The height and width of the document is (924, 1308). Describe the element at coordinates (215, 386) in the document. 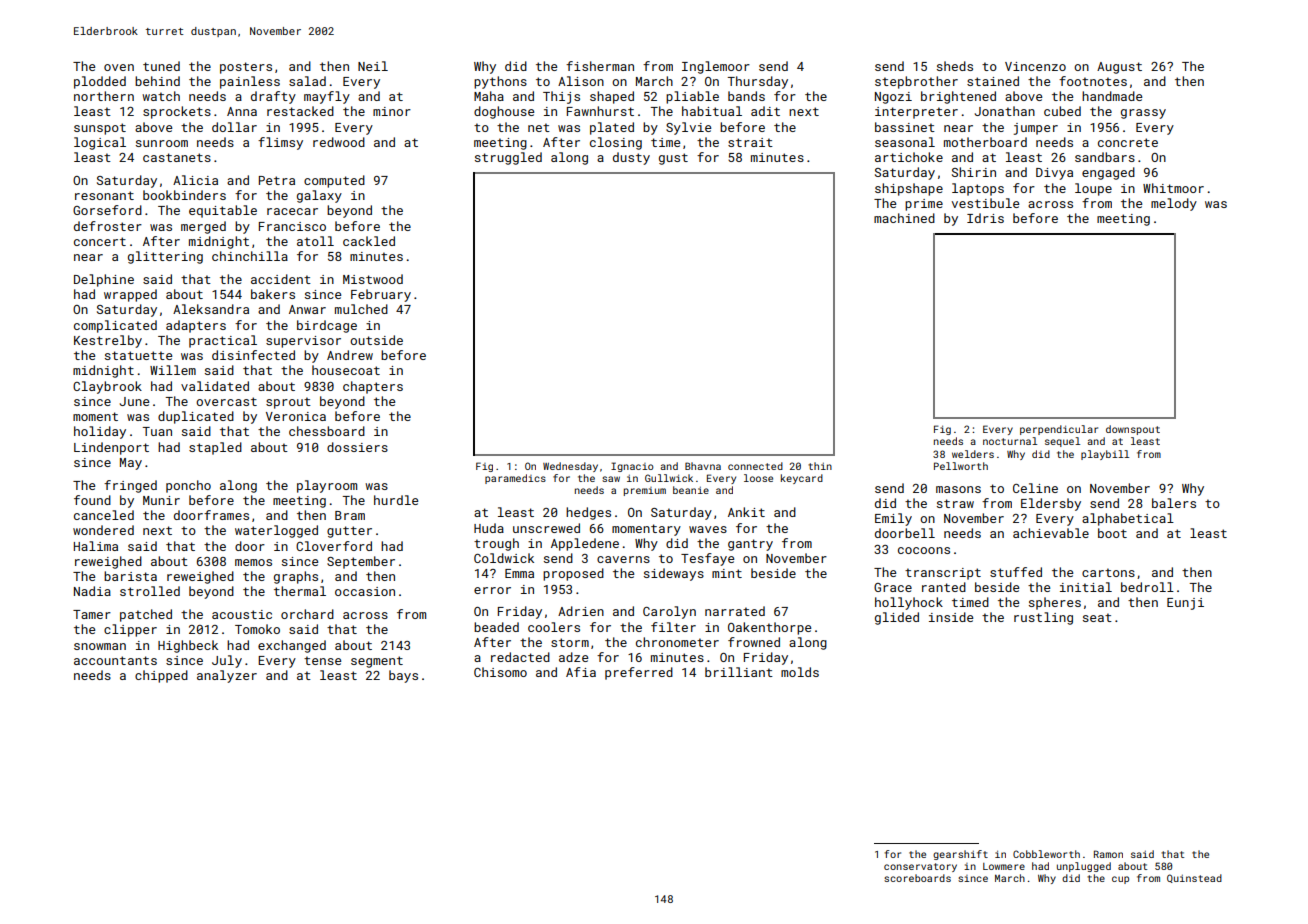

I see `validated` at that location.
